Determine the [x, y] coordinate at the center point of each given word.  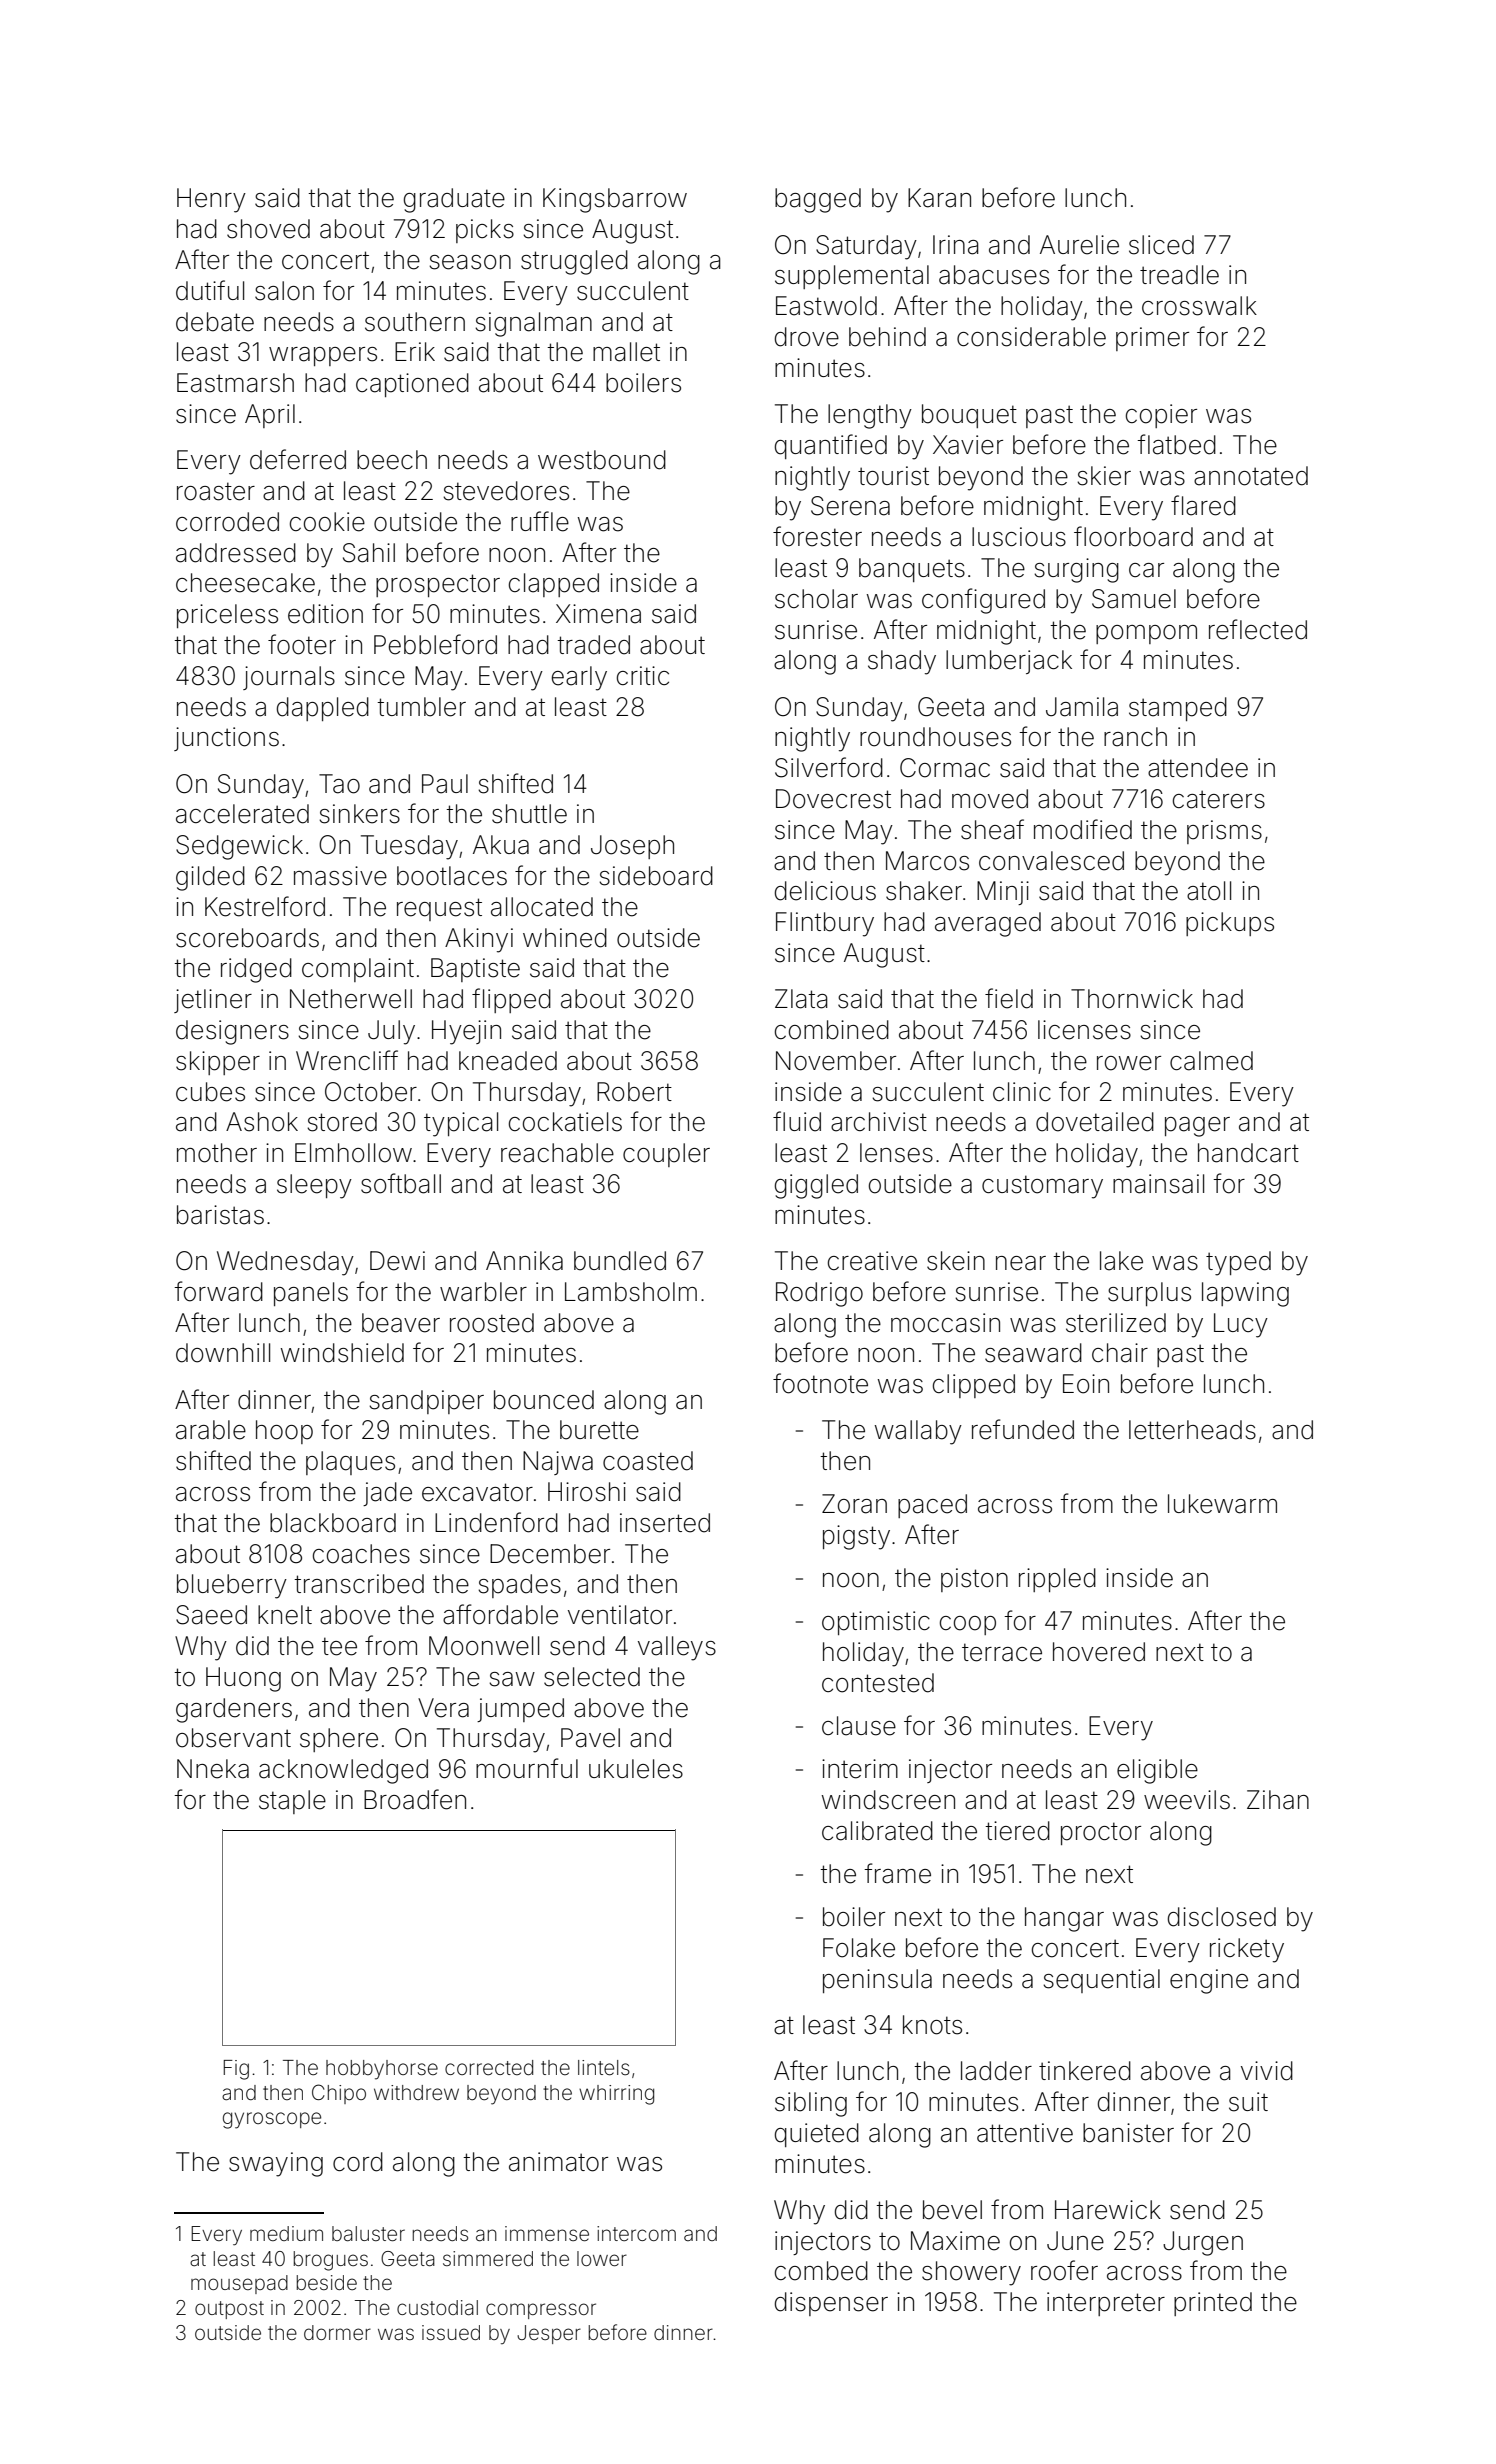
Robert [634, 1092]
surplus [1149, 1294]
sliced [1161, 245]
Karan [939, 198]
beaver [401, 1323]
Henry [211, 200]
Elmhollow [353, 1153]
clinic [1022, 1091]
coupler [666, 1155]
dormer [337, 2332]
